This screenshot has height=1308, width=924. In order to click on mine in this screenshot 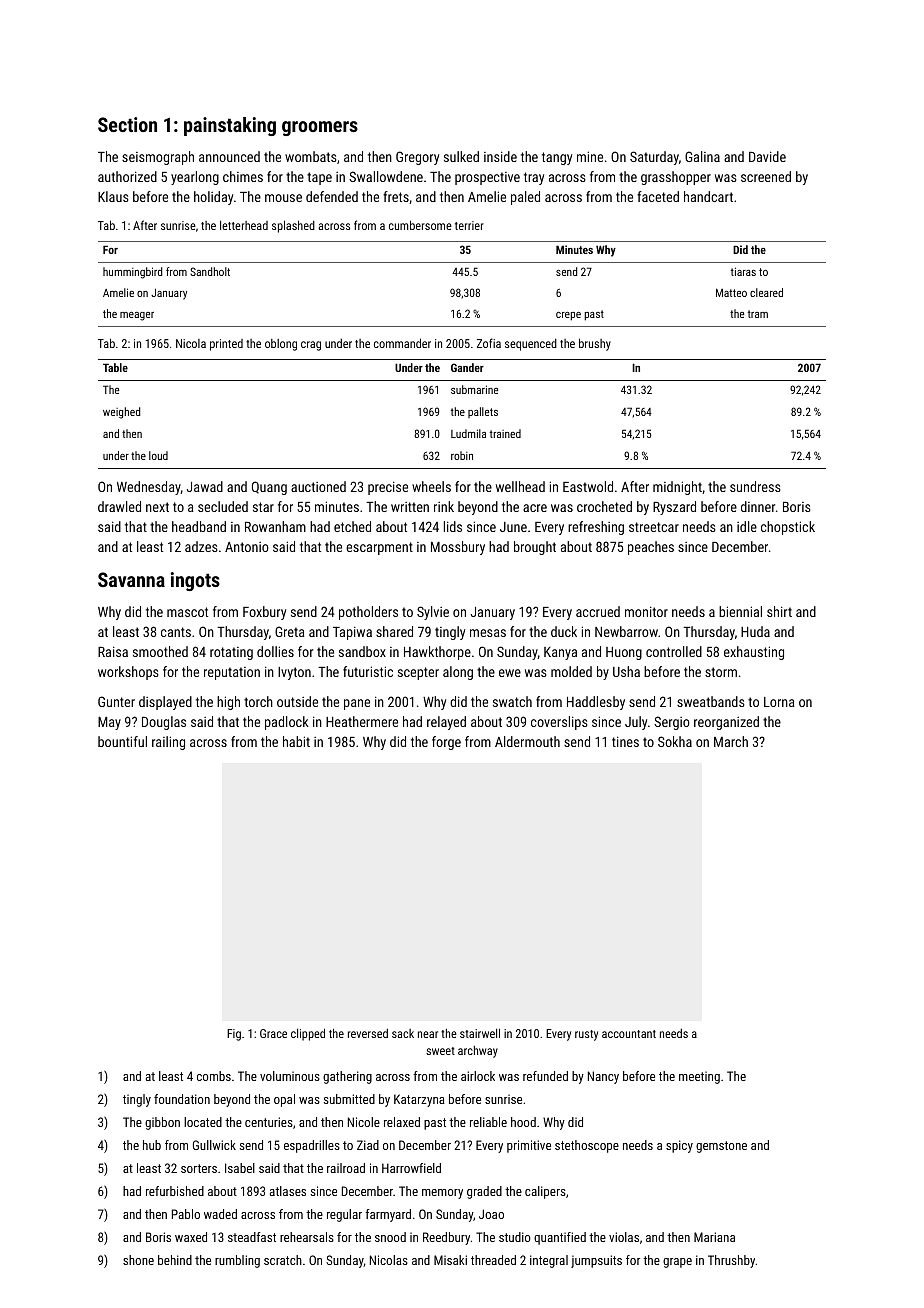, I will do `click(590, 156)`.
